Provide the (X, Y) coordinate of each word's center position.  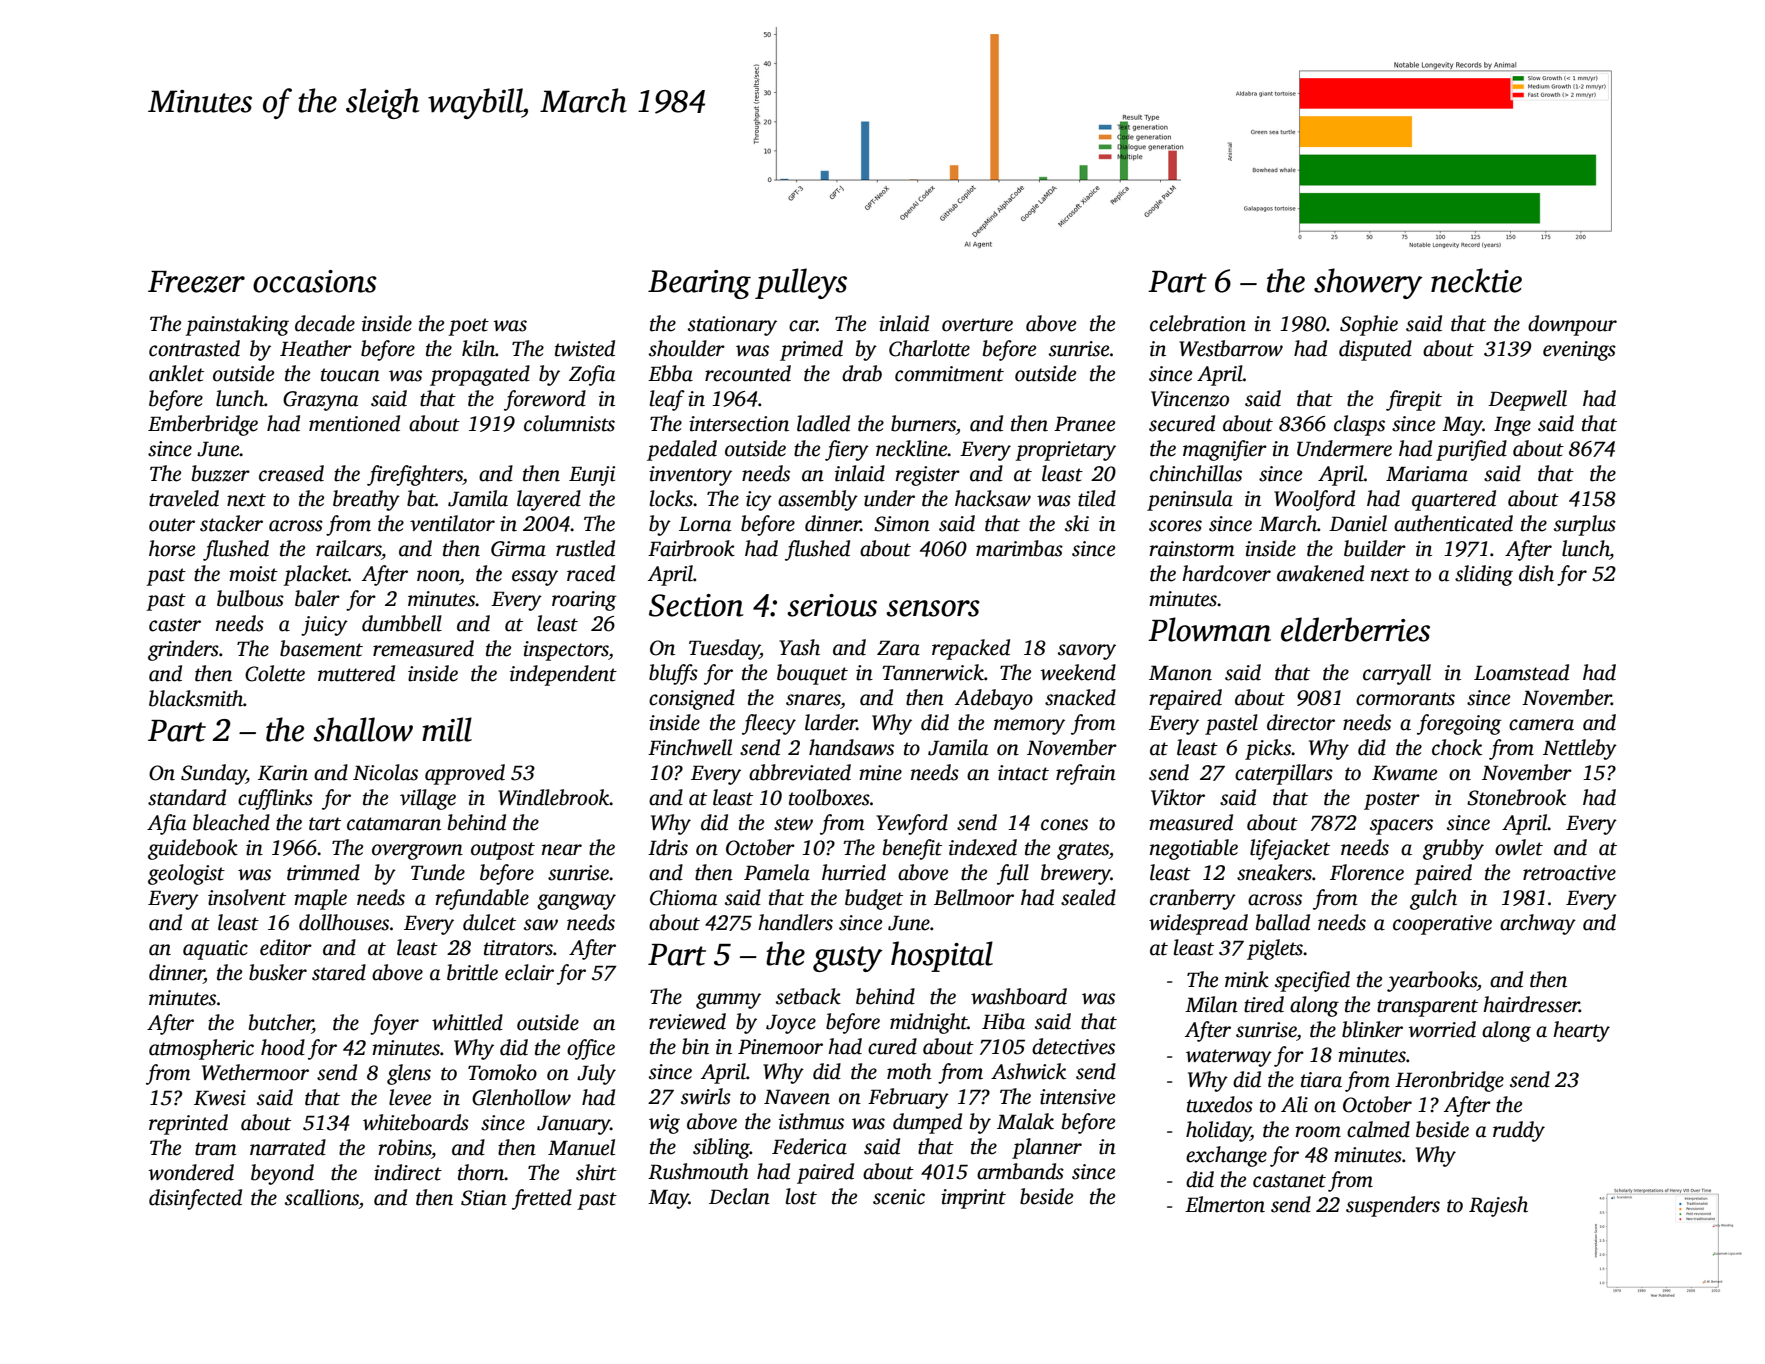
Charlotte (929, 348)
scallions (322, 1197)
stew (793, 824)
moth (909, 1071)
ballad (1283, 922)
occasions (315, 281)
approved (465, 774)
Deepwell (1527, 400)
